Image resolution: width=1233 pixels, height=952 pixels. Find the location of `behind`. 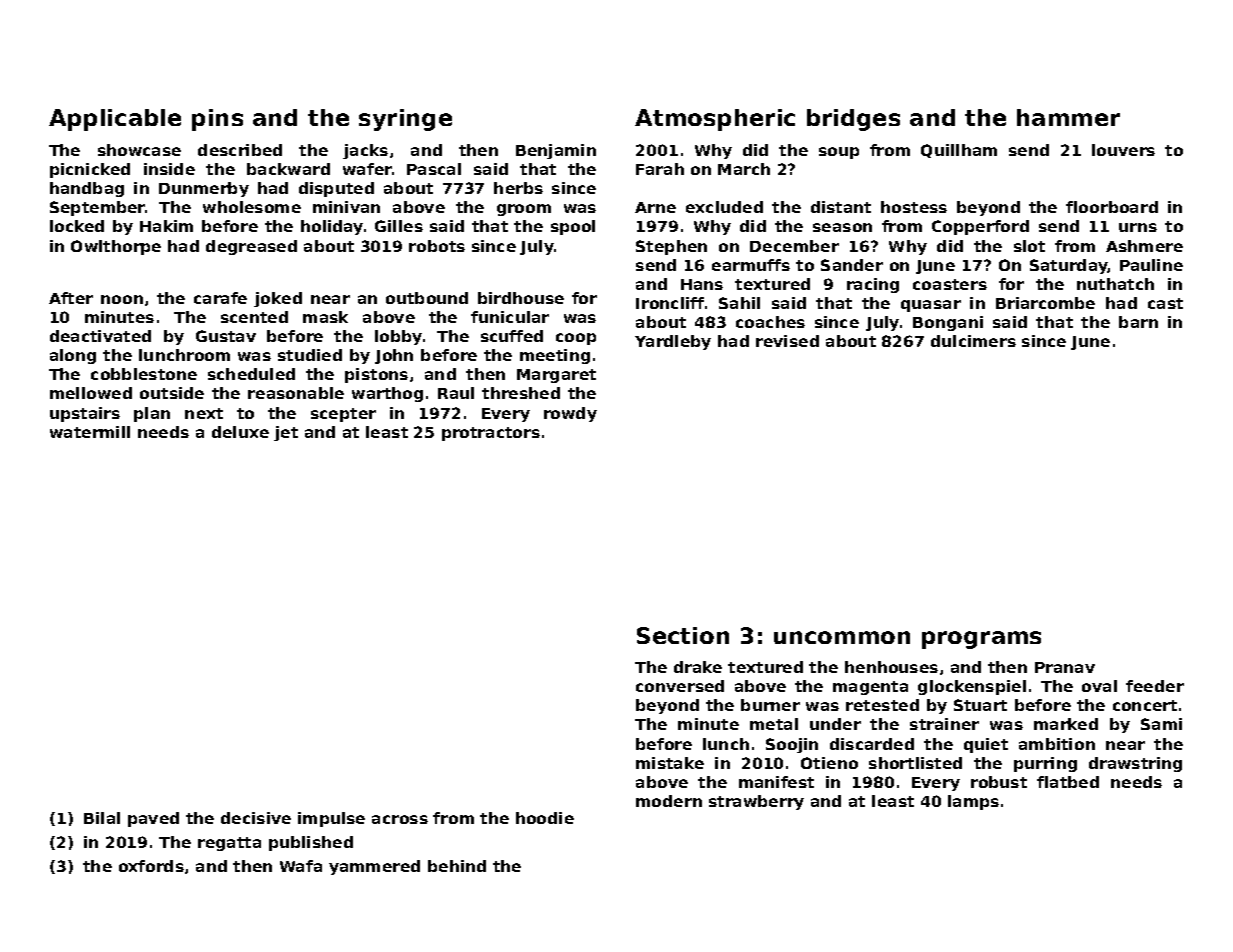

behind is located at coordinates (457, 866).
